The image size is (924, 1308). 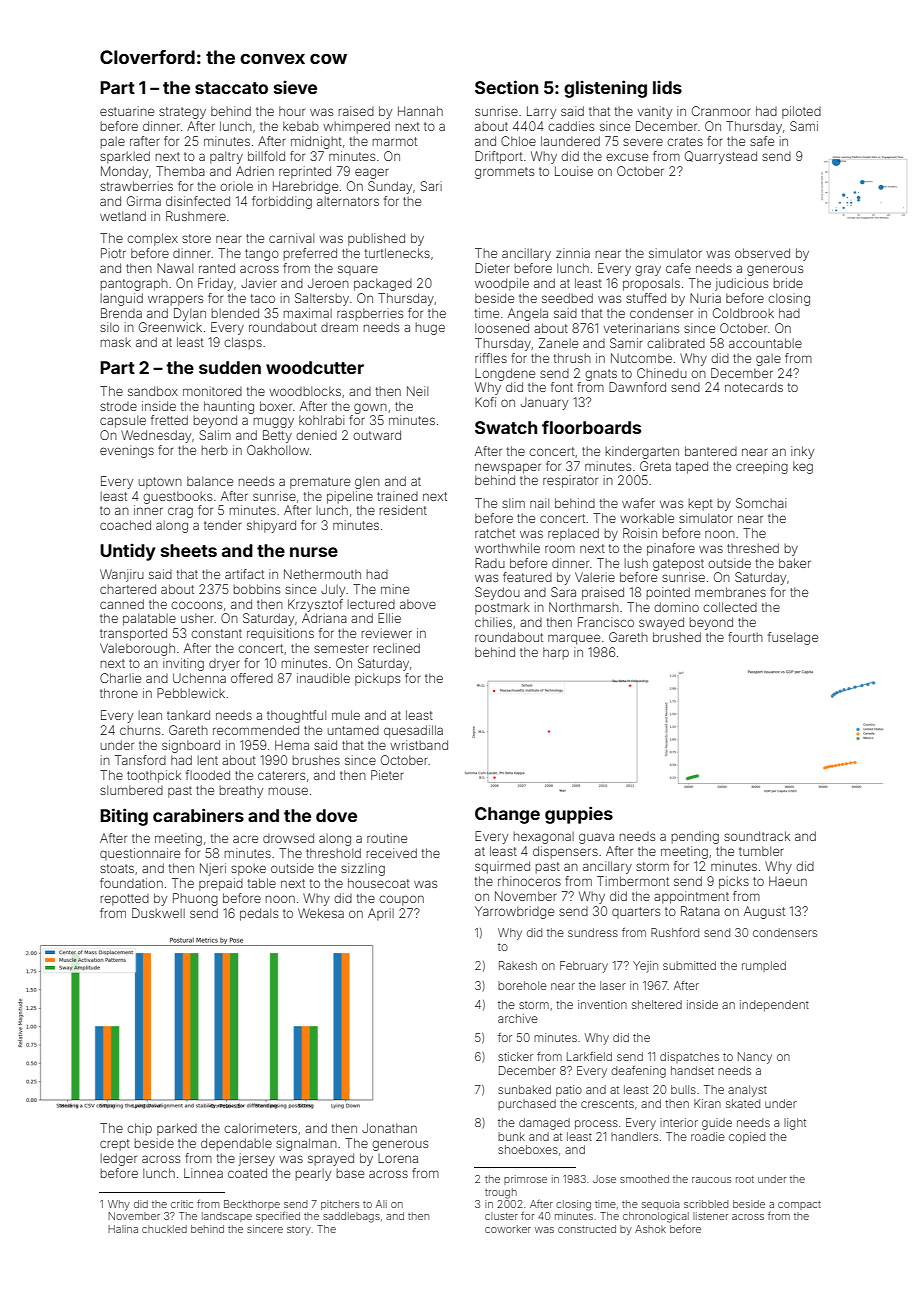 What do you see at coordinates (650, 1229) in the screenshot?
I see `Ashok` at bounding box center [650, 1229].
